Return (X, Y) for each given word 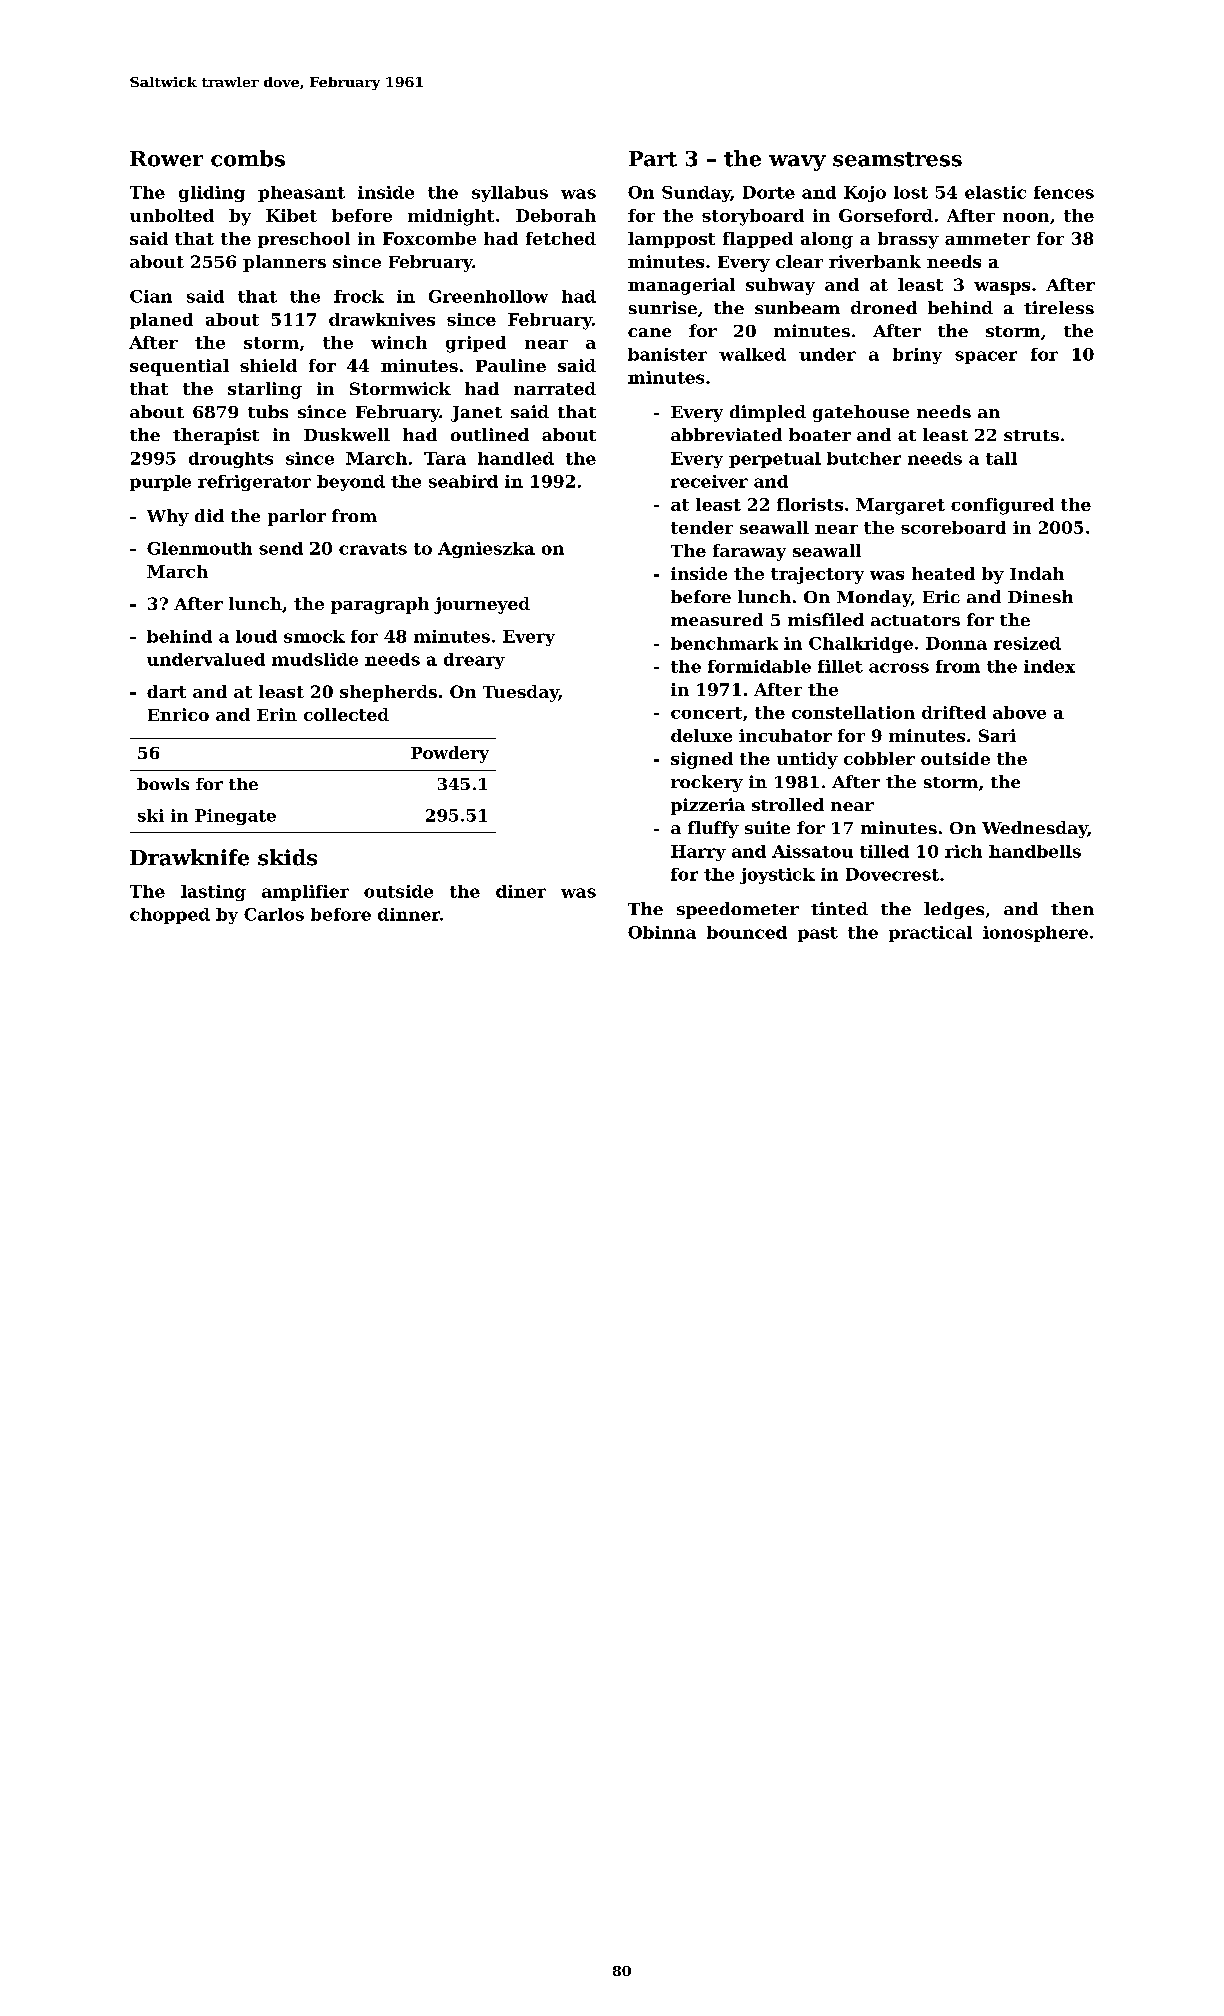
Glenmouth (199, 548)
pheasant (301, 194)
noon (1026, 217)
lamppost (671, 240)
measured (717, 619)
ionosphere (1035, 934)
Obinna (662, 932)
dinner (409, 914)
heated (943, 573)
